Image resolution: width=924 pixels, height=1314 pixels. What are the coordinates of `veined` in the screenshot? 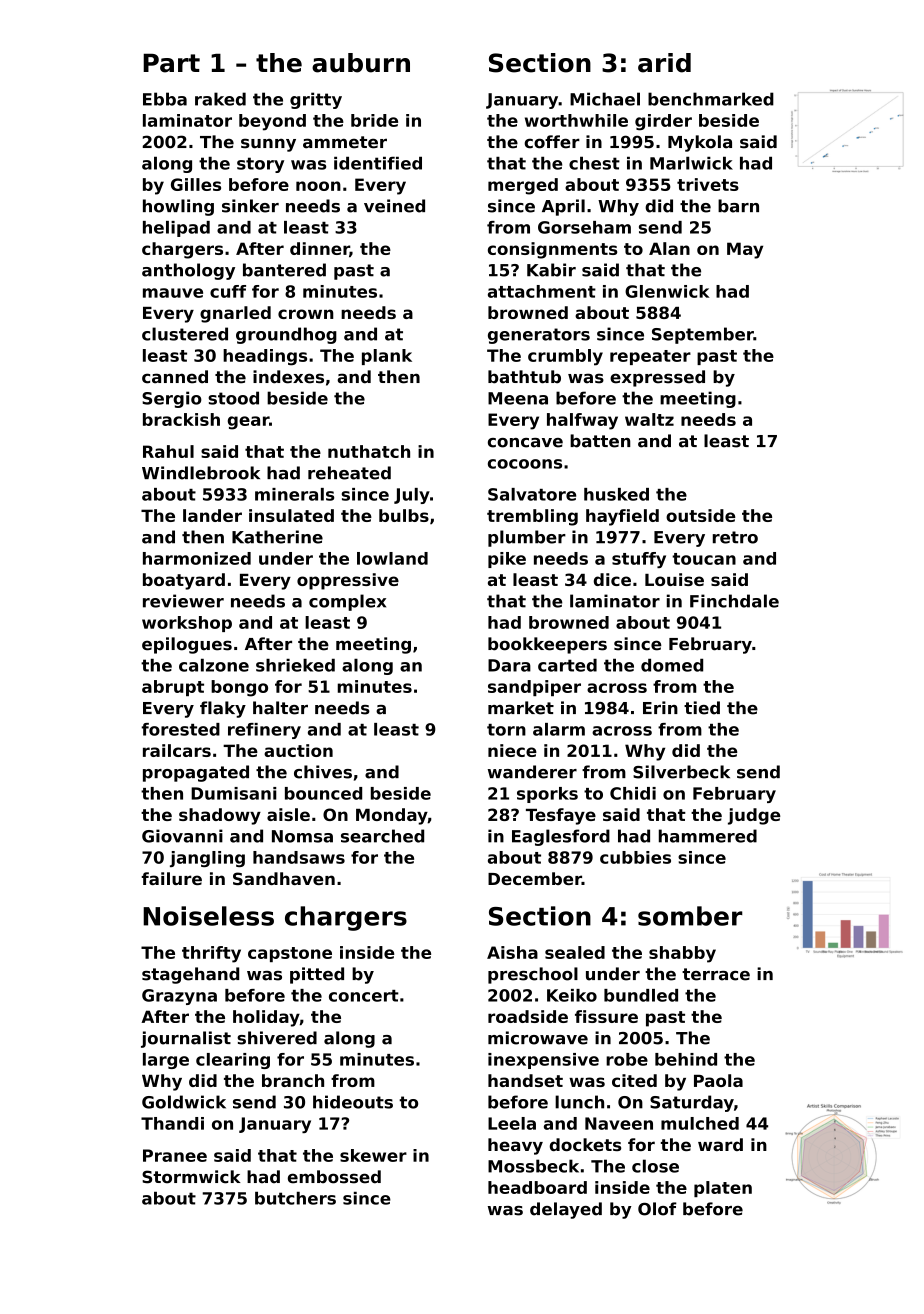 It's located at (394, 206).
